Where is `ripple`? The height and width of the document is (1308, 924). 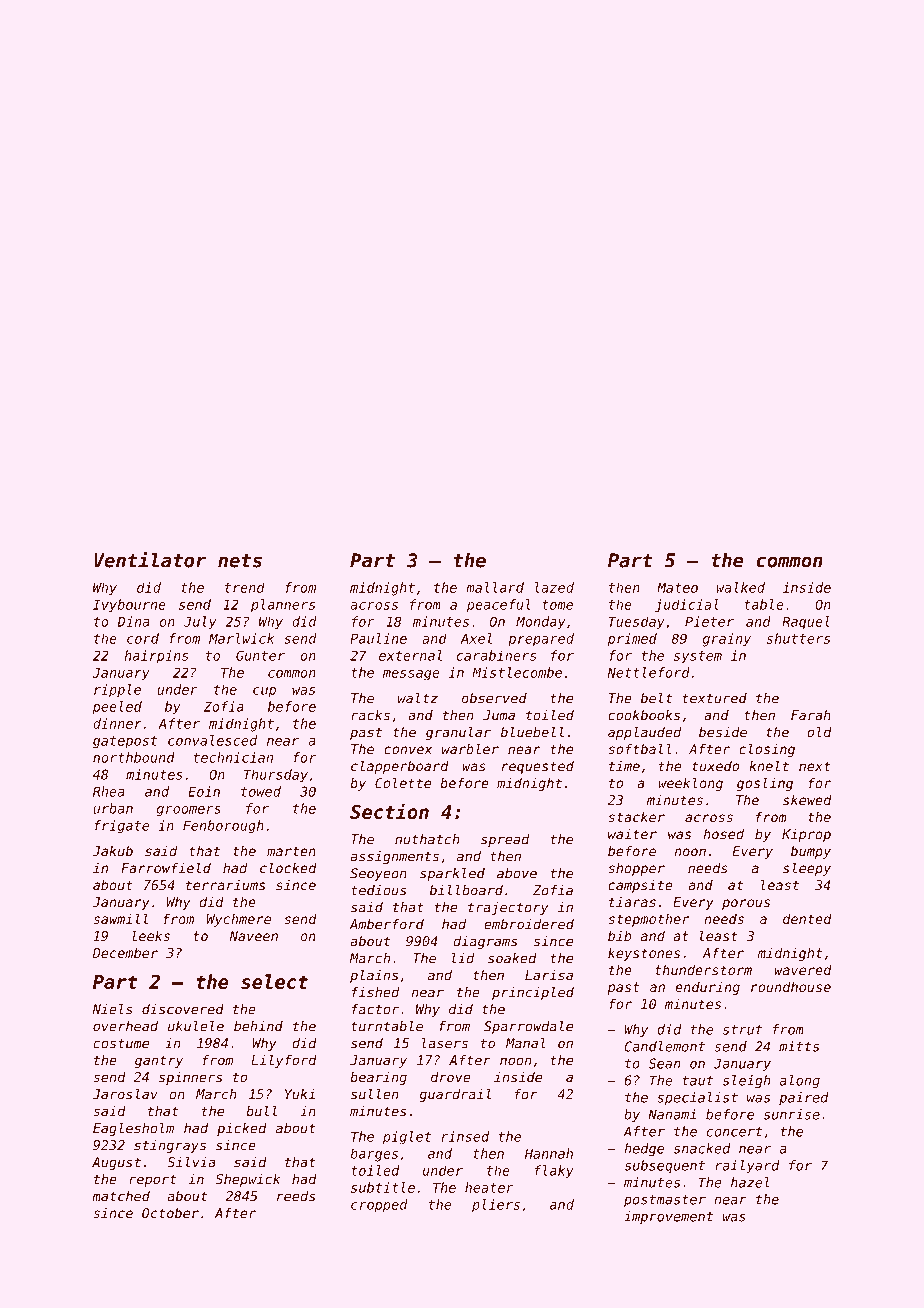 ripple is located at coordinates (117, 691).
